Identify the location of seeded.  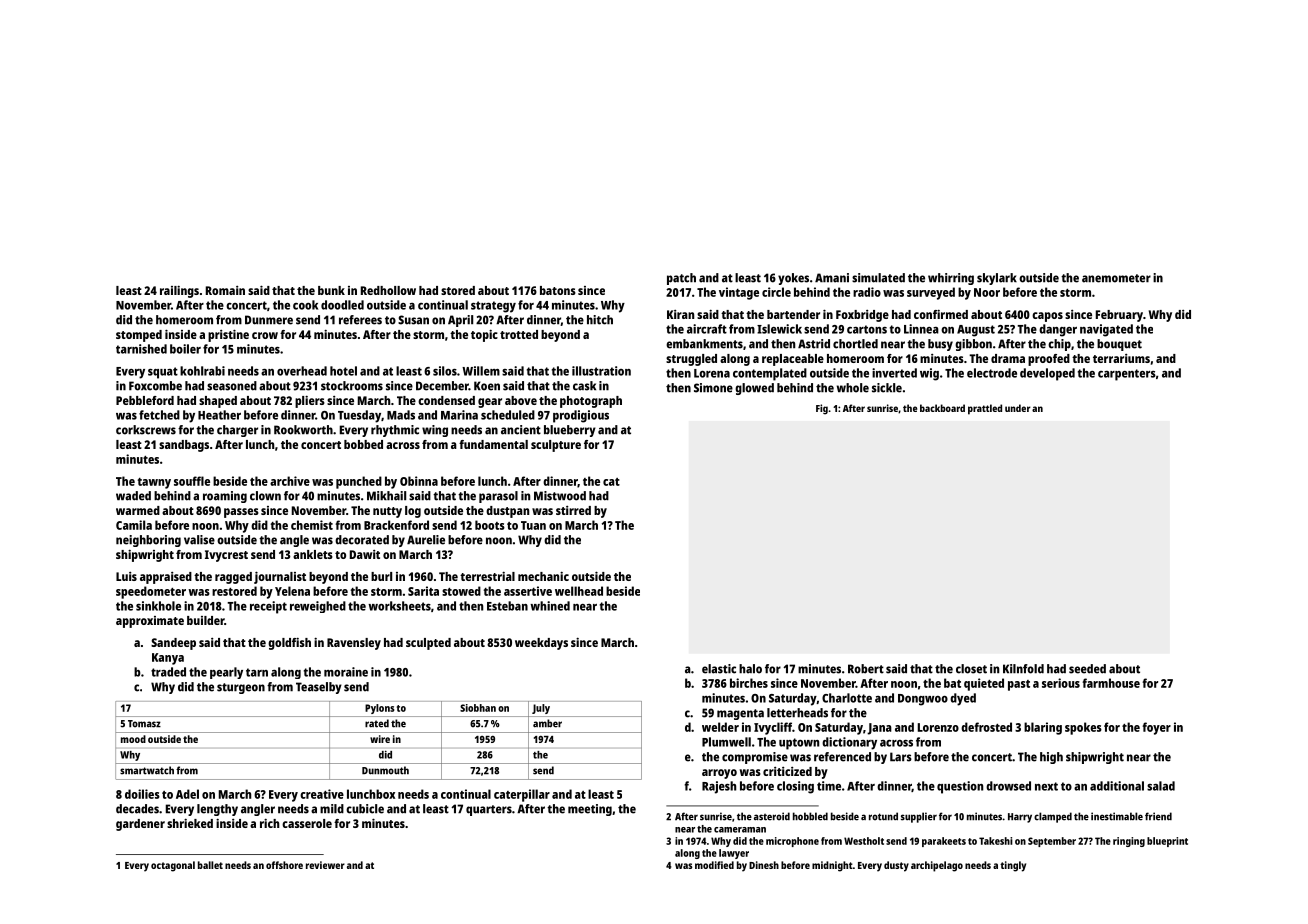
(1087, 669).
